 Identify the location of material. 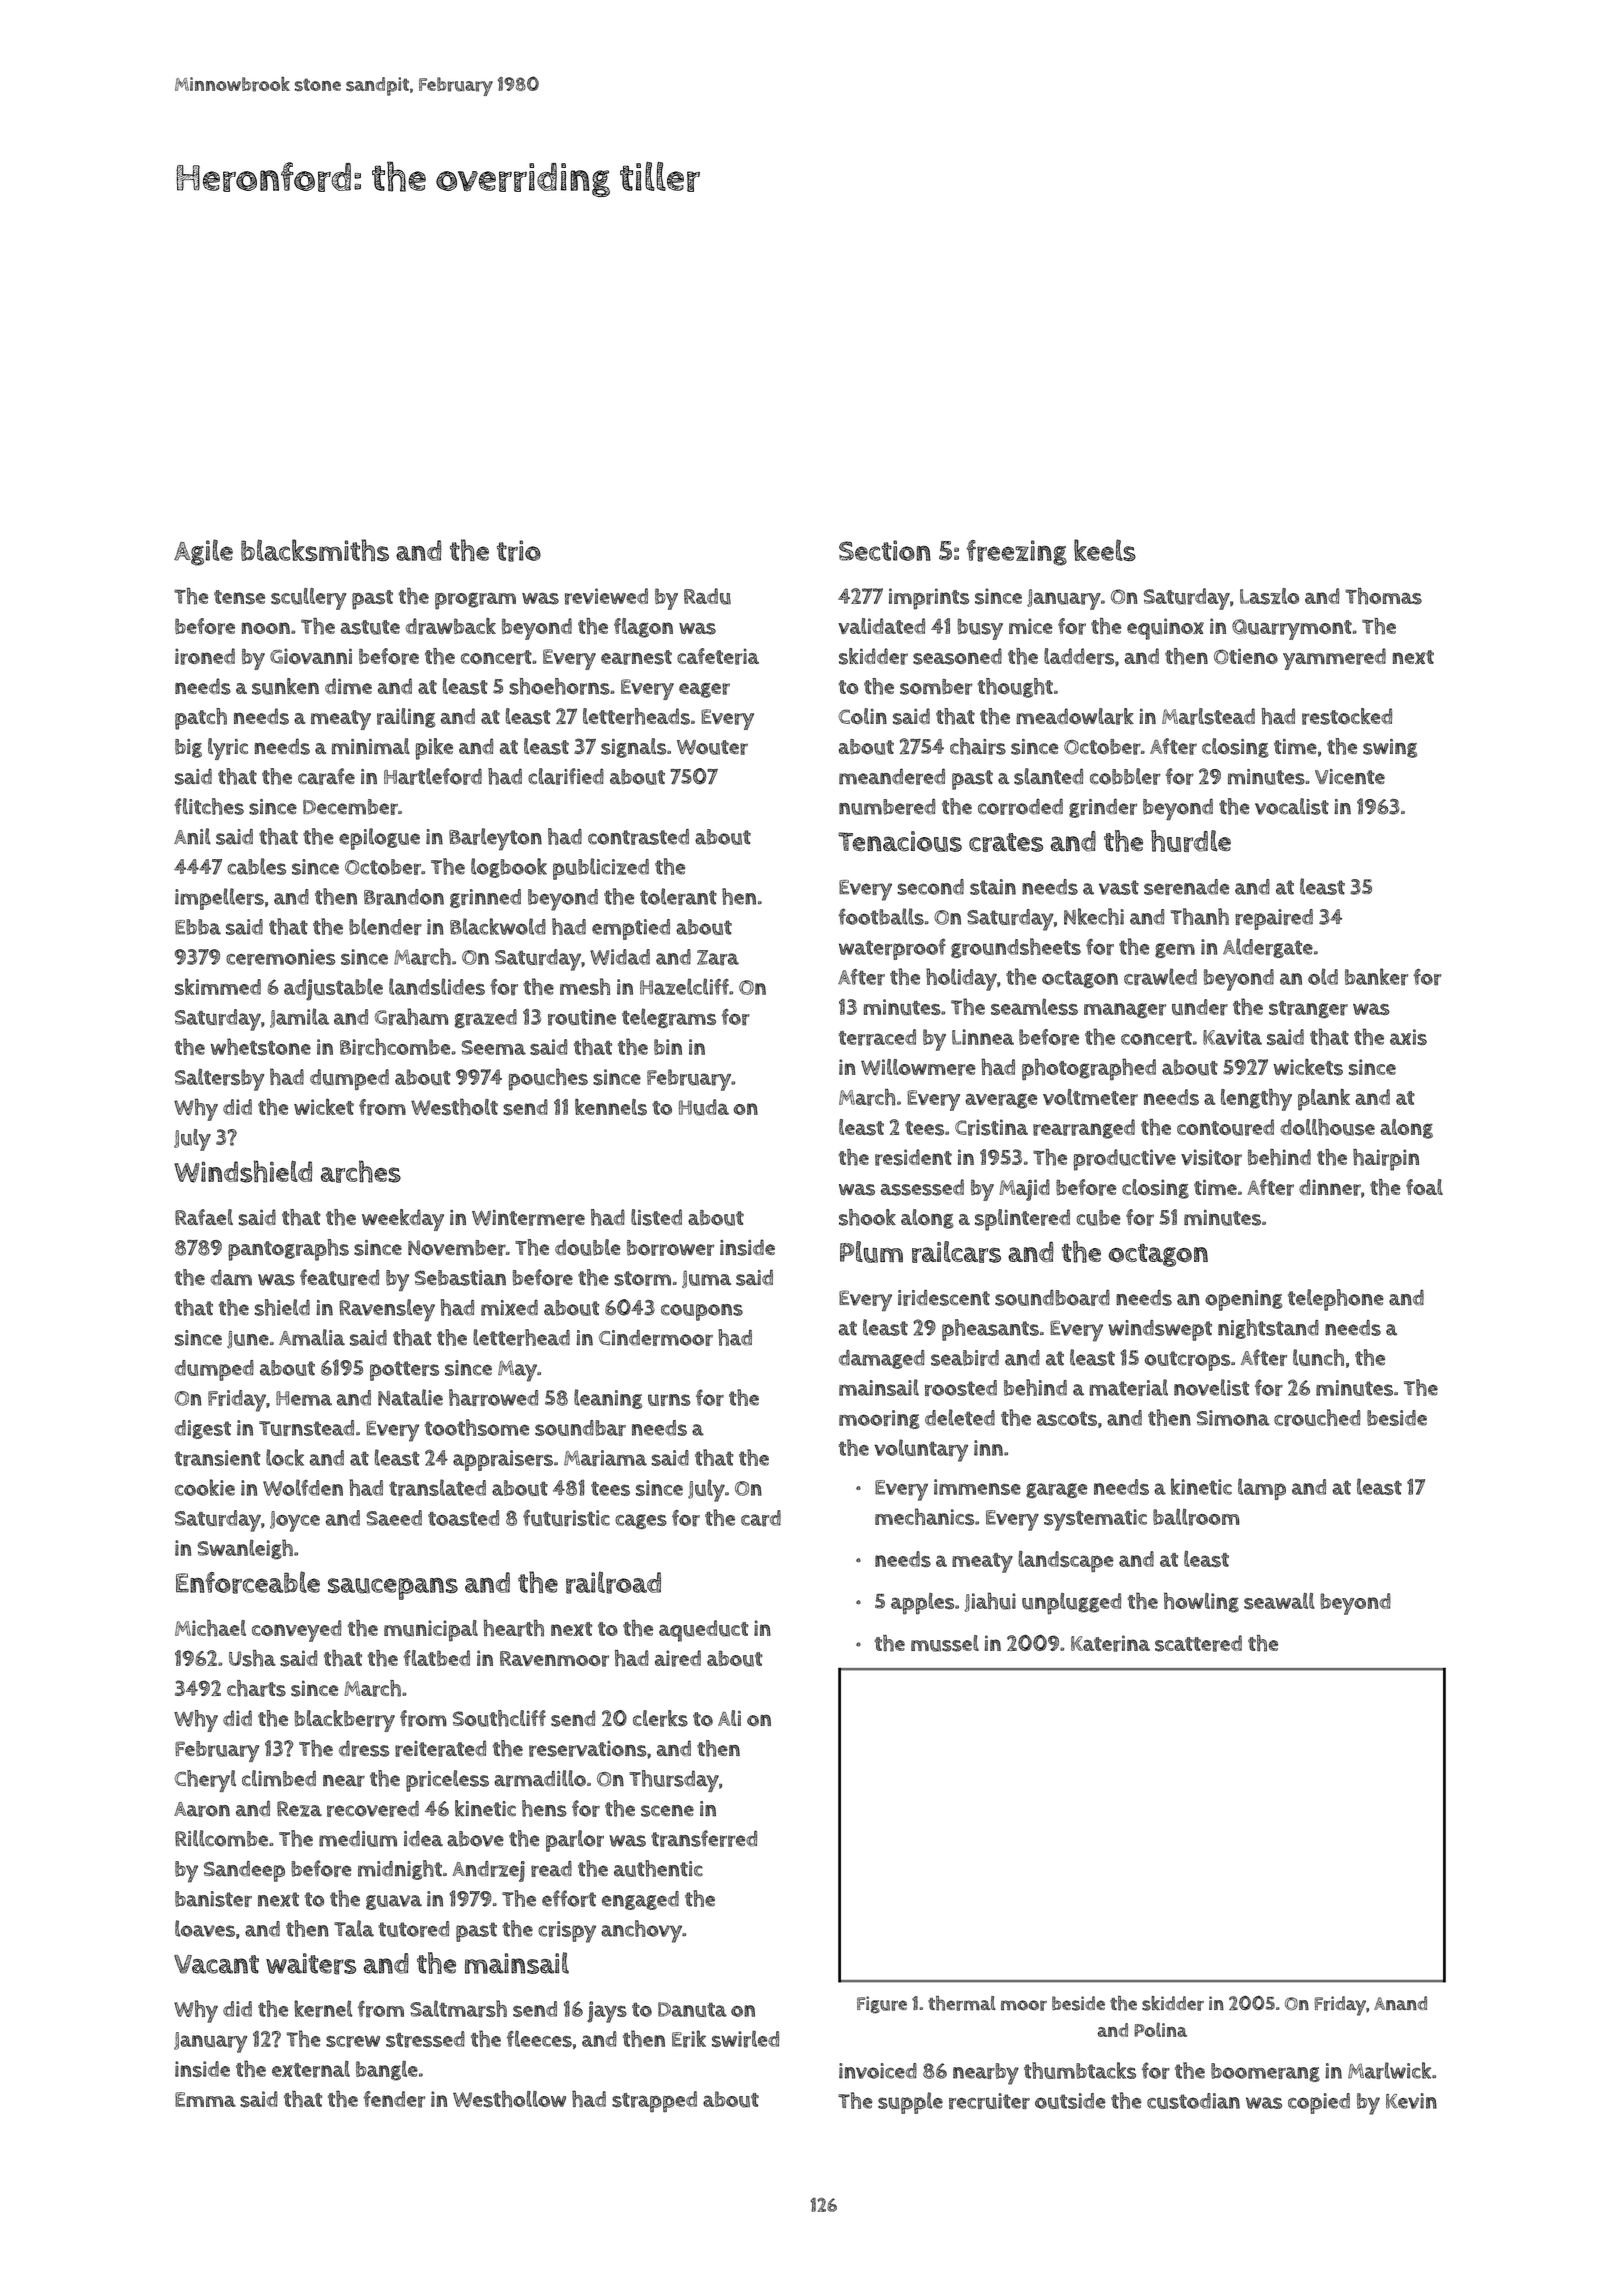
(1128, 1387).
